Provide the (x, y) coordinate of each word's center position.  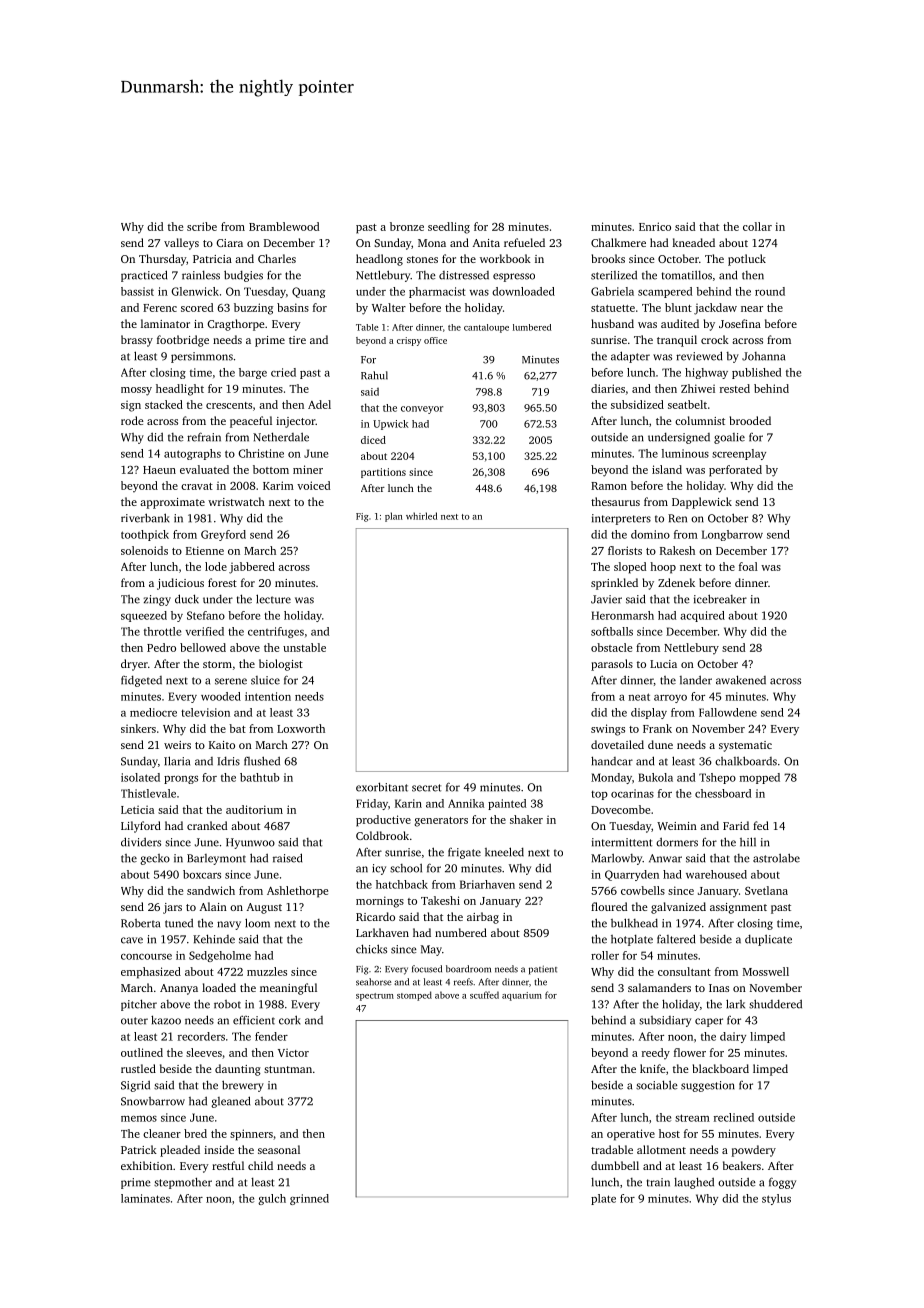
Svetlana (766, 890)
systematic (745, 746)
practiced (144, 276)
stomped (414, 996)
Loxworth (301, 728)
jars (172, 908)
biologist (281, 665)
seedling (449, 228)
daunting (238, 1070)
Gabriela (612, 291)
